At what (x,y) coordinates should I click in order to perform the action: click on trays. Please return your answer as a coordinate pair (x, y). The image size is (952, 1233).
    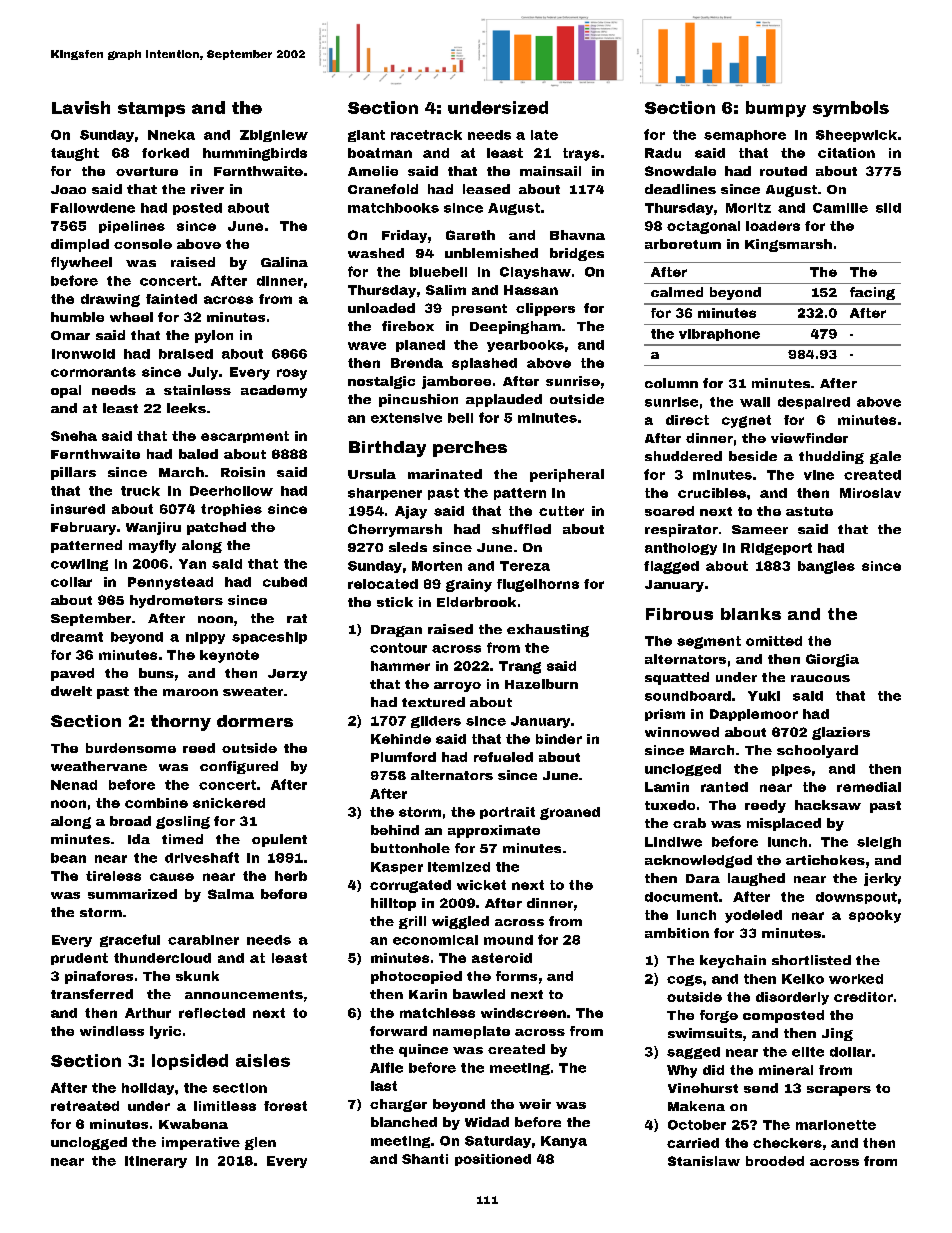
    Looking at the image, I should click on (581, 154).
